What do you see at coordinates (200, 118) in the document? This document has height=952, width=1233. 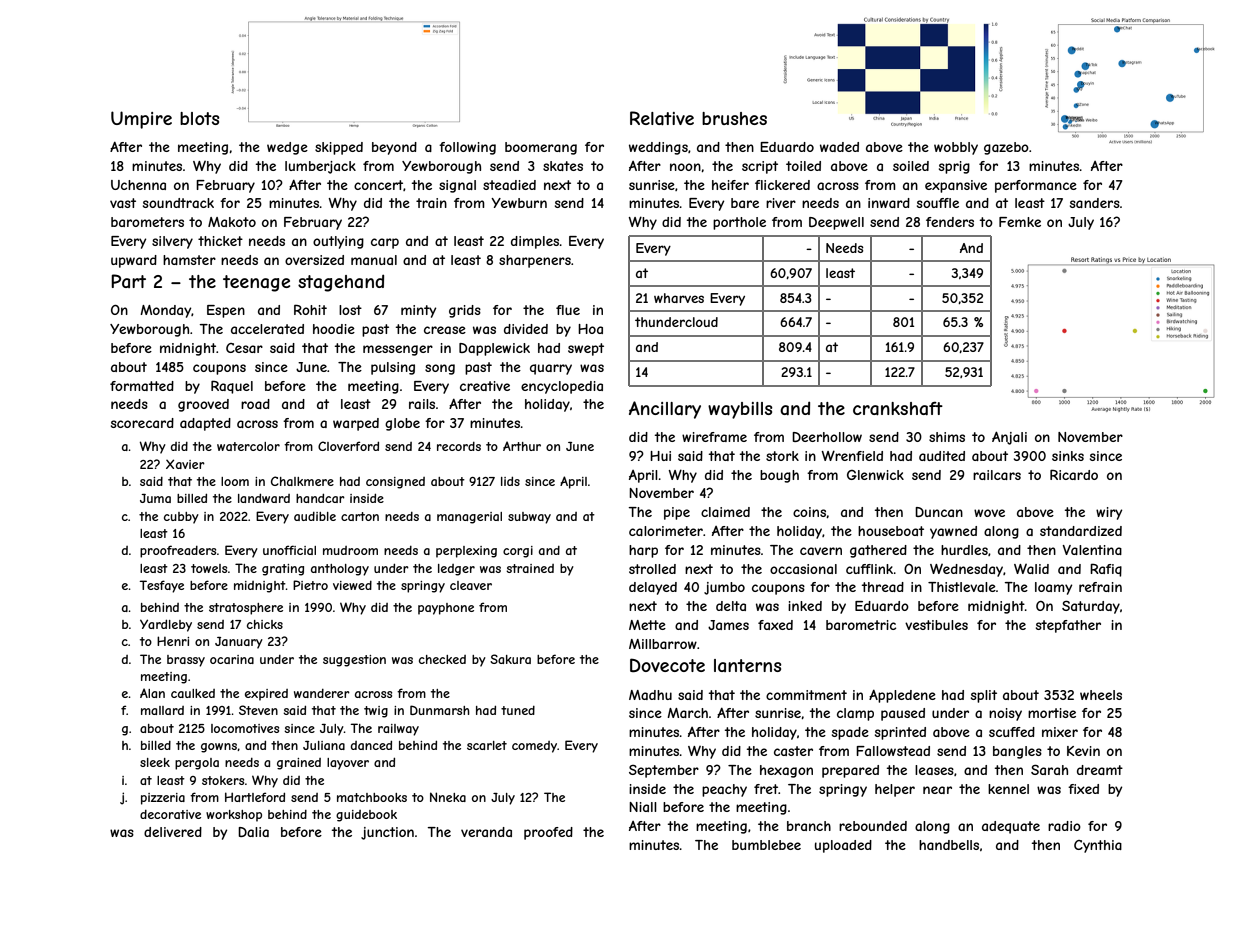 I see `blots` at bounding box center [200, 118].
